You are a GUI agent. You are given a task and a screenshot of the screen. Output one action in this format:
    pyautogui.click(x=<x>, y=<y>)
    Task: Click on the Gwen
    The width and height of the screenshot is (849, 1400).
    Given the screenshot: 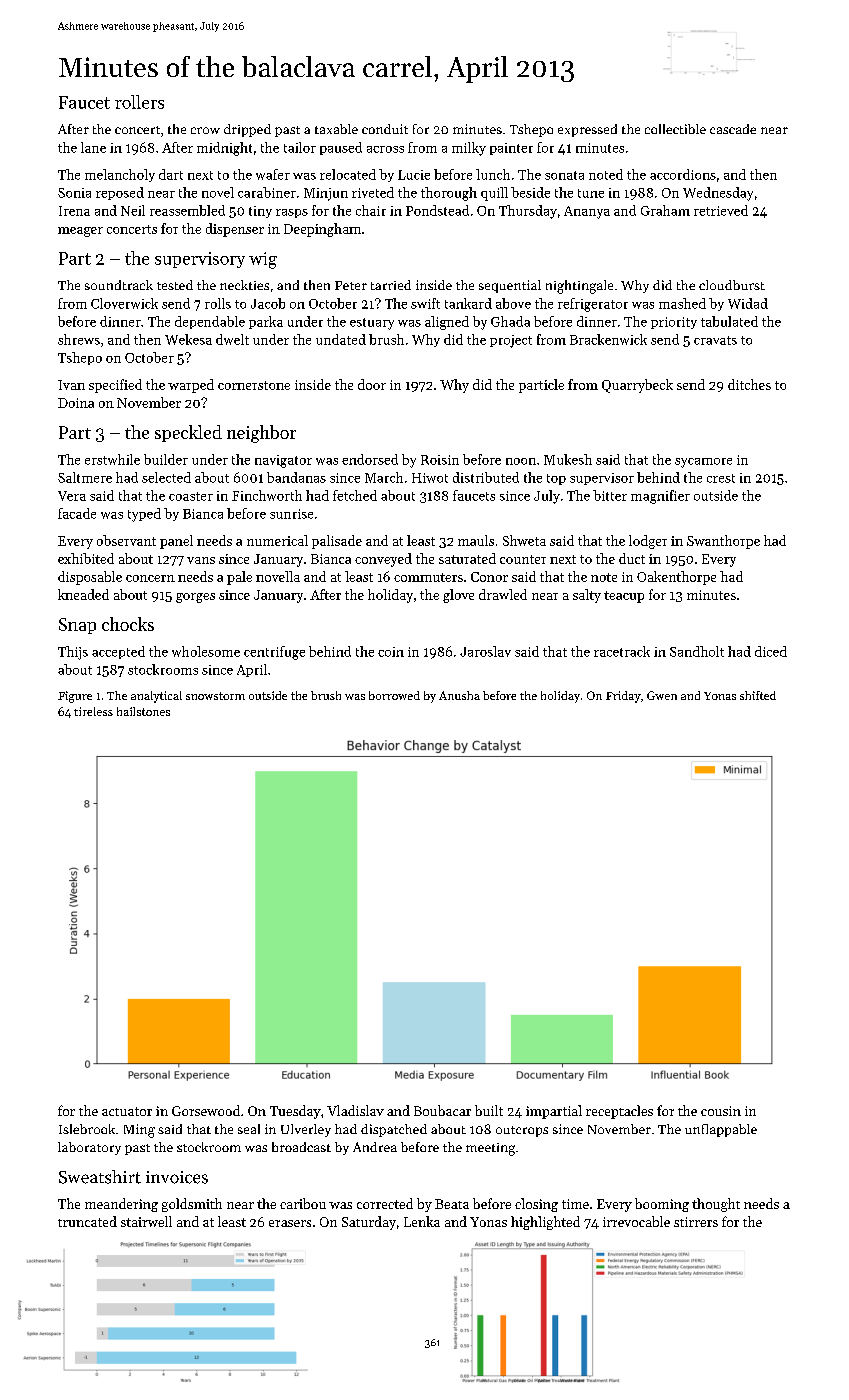 What is the action you would take?
    pyautogui.click(x=662, y=695)
